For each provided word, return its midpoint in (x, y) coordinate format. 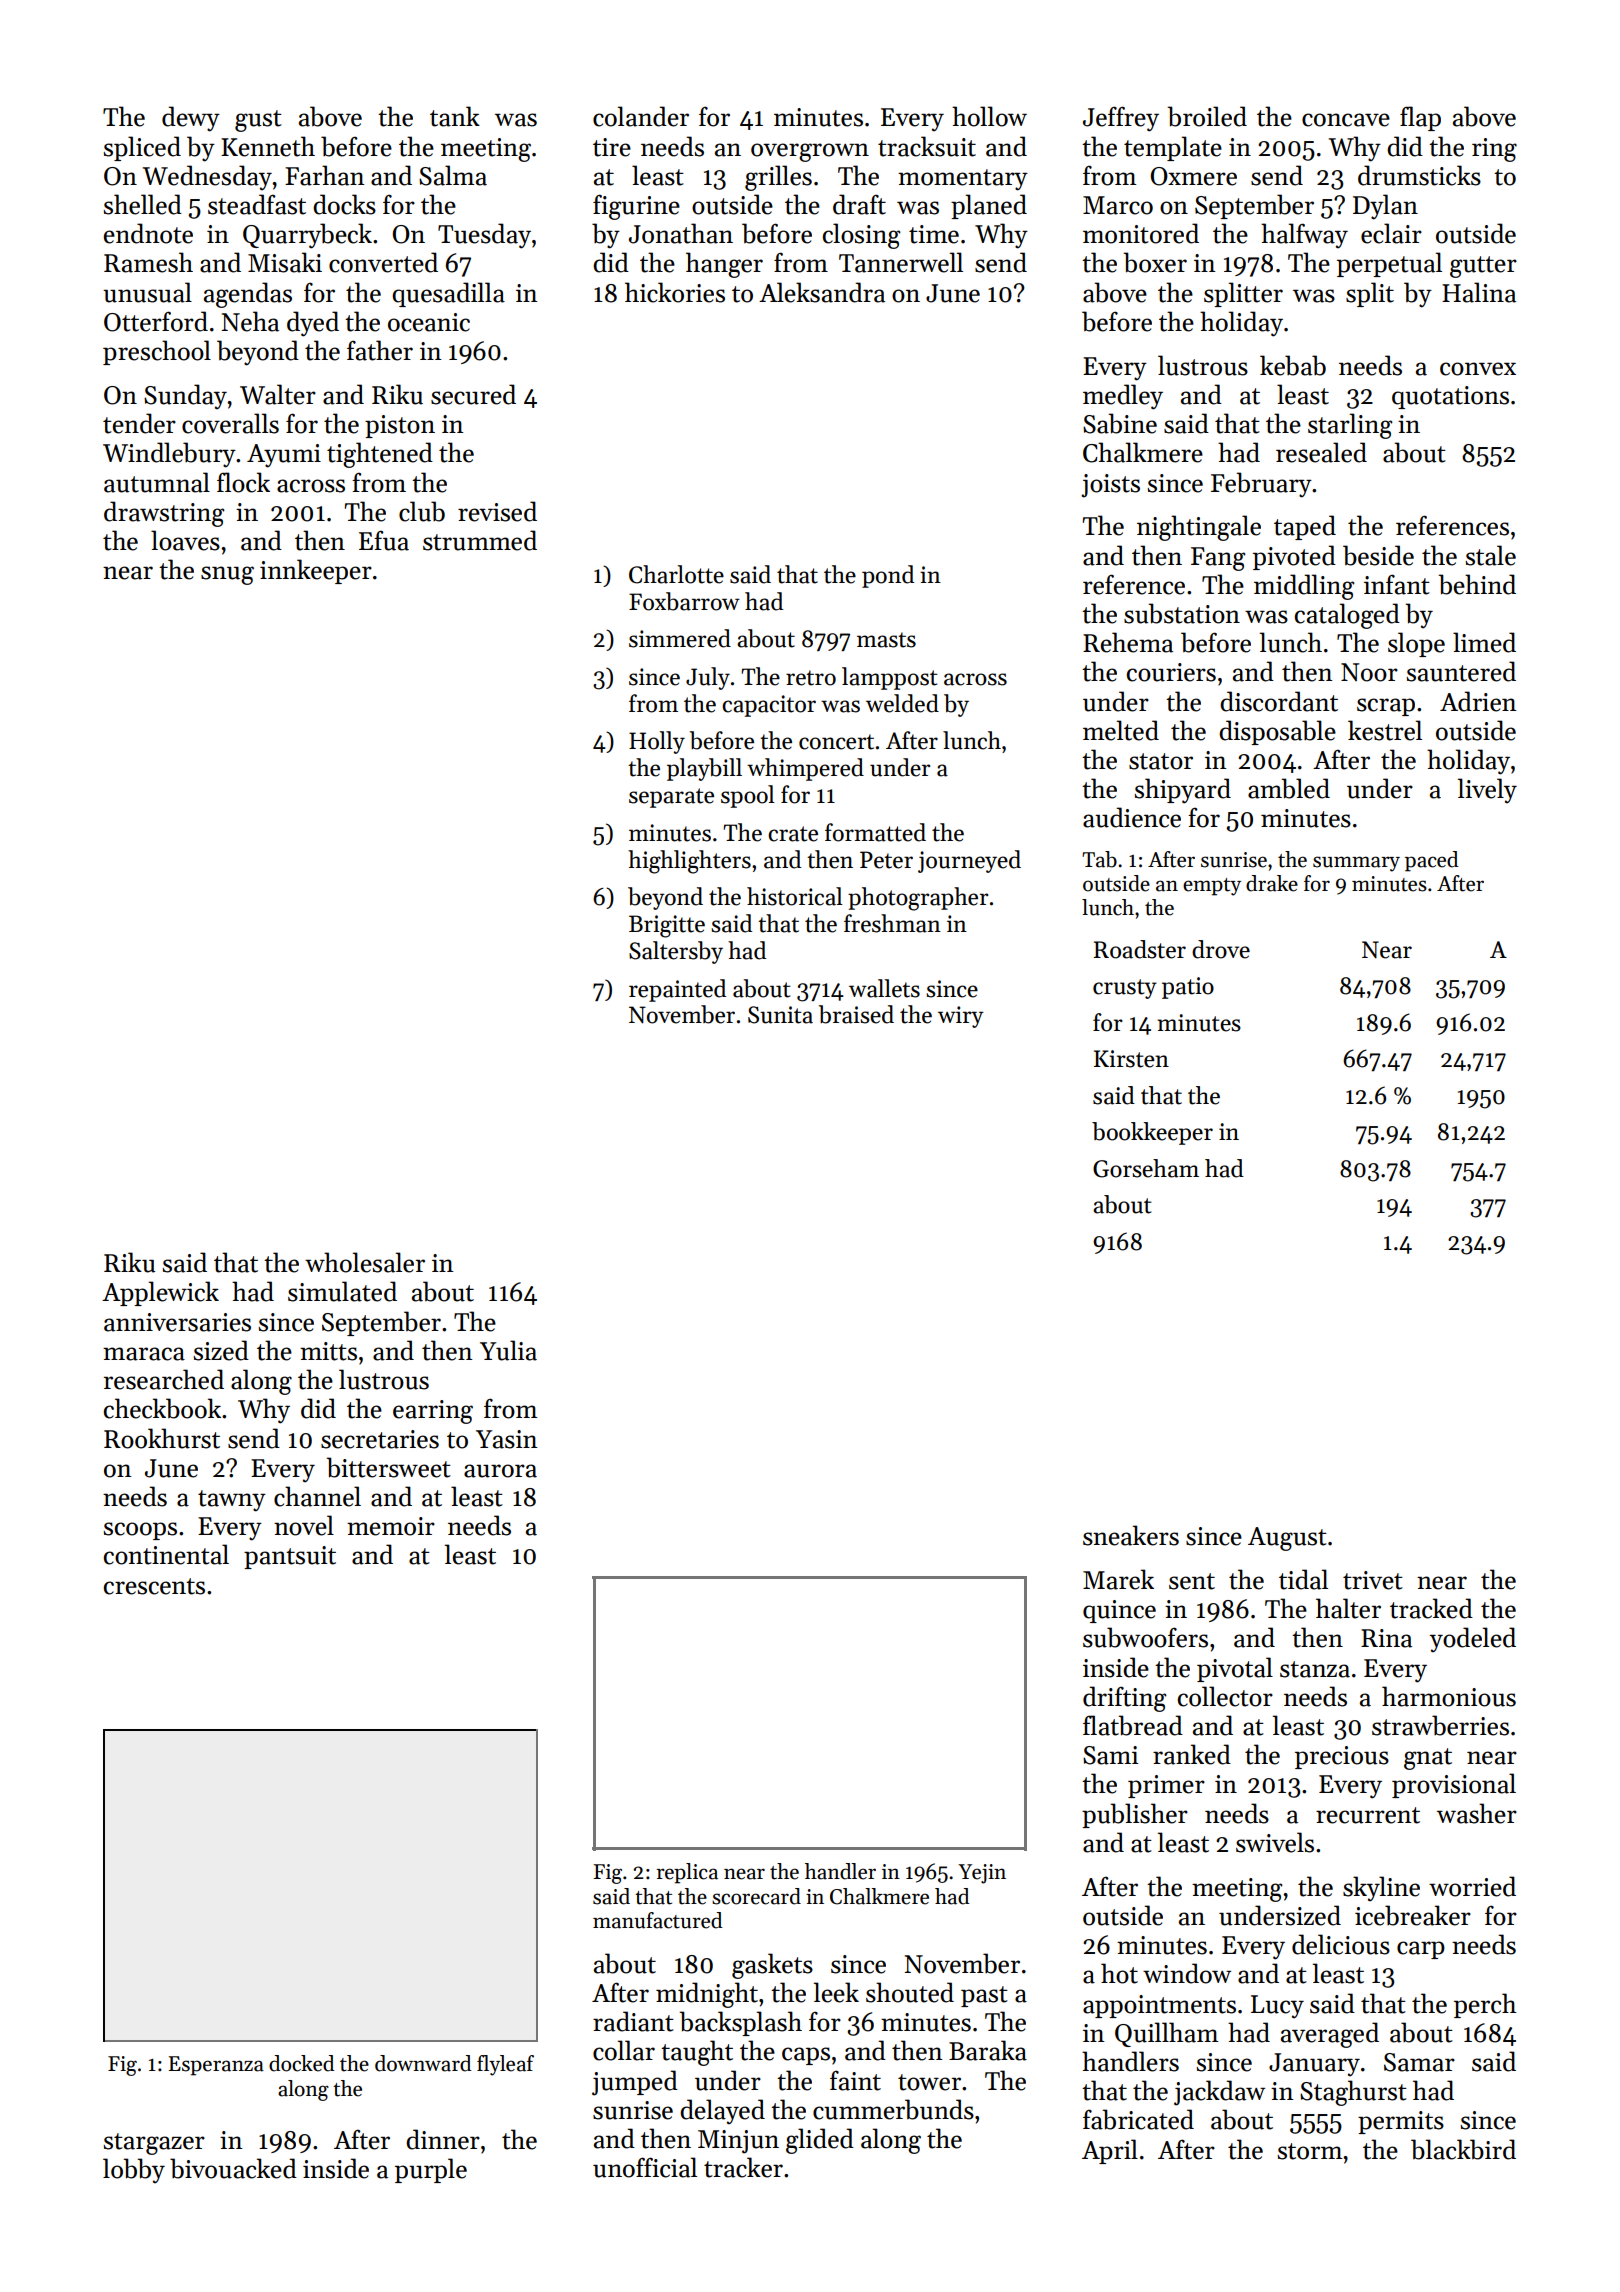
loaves (185, 540)
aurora (500, 1471)
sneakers (1131, 1535)
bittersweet (388, 1467)
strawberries (1440, 1725)
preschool (157, 352)
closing (862, 236)
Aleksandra (822, 292)
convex (1478, 369)
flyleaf (505, 2065)
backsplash (740, 2023)
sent (1192, 1581)
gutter (1483, 267)
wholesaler (365, 1262)
